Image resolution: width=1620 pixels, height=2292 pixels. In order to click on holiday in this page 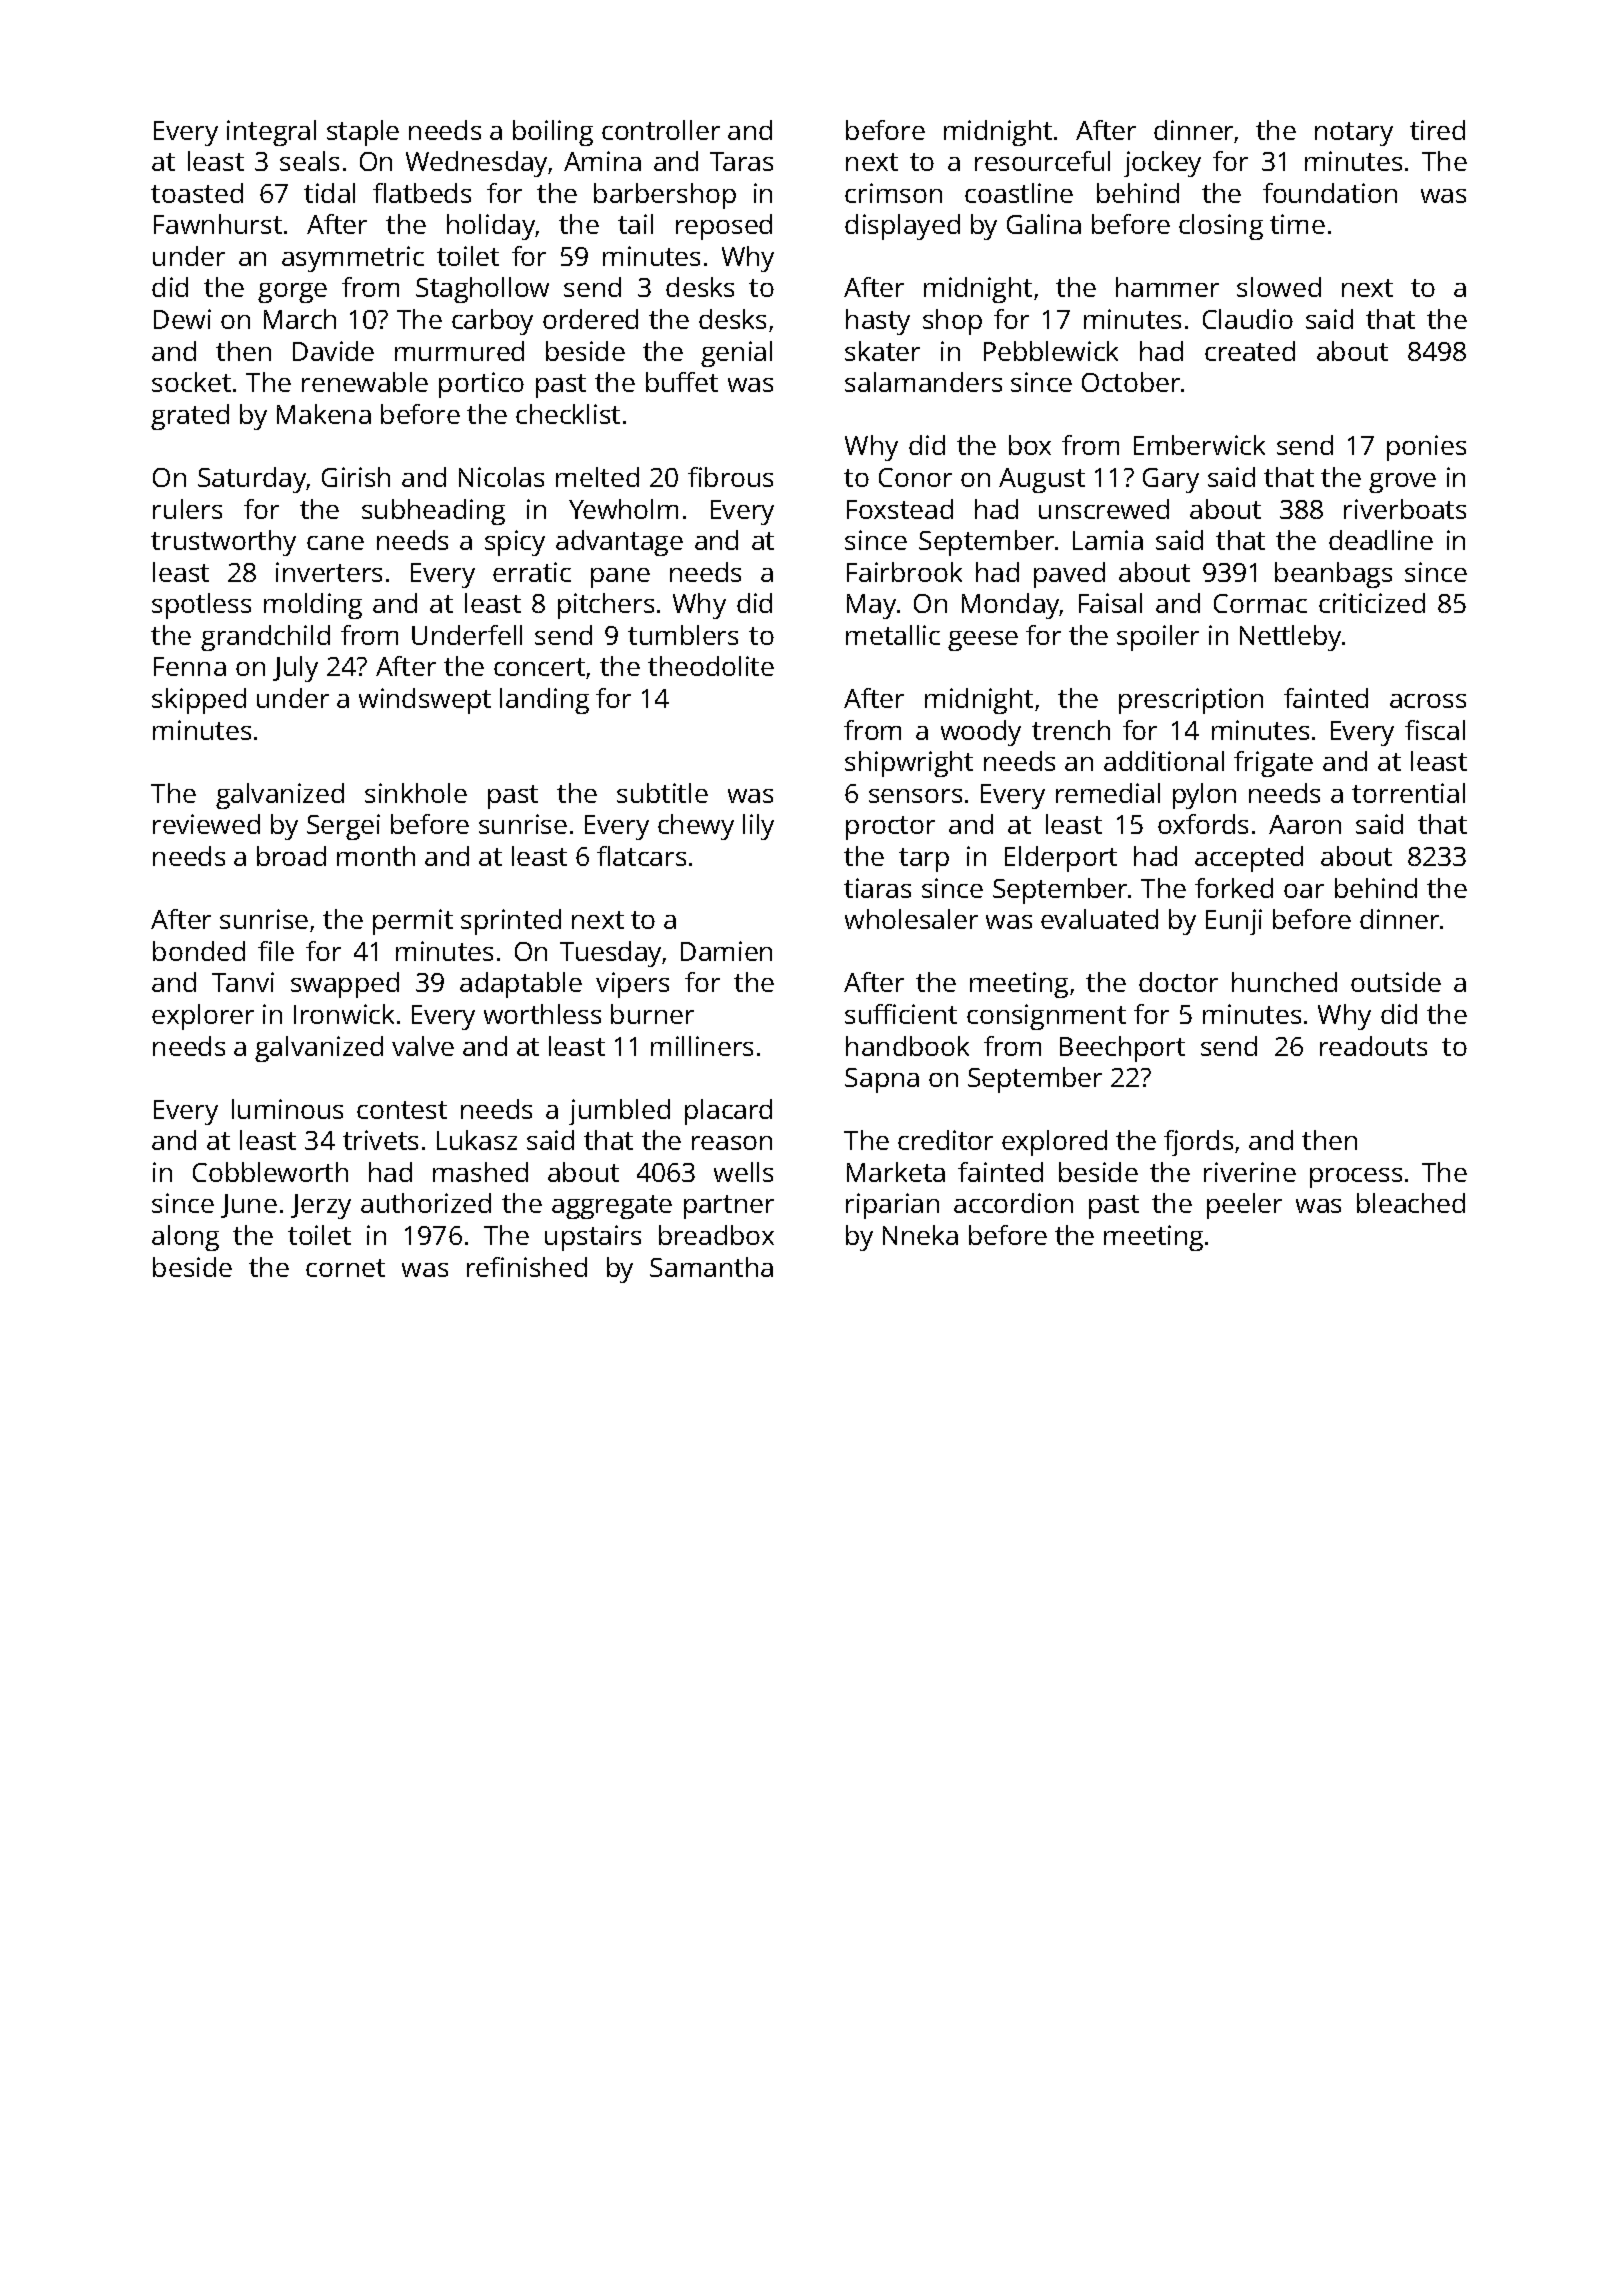, I will do `click(491, 227)`.
